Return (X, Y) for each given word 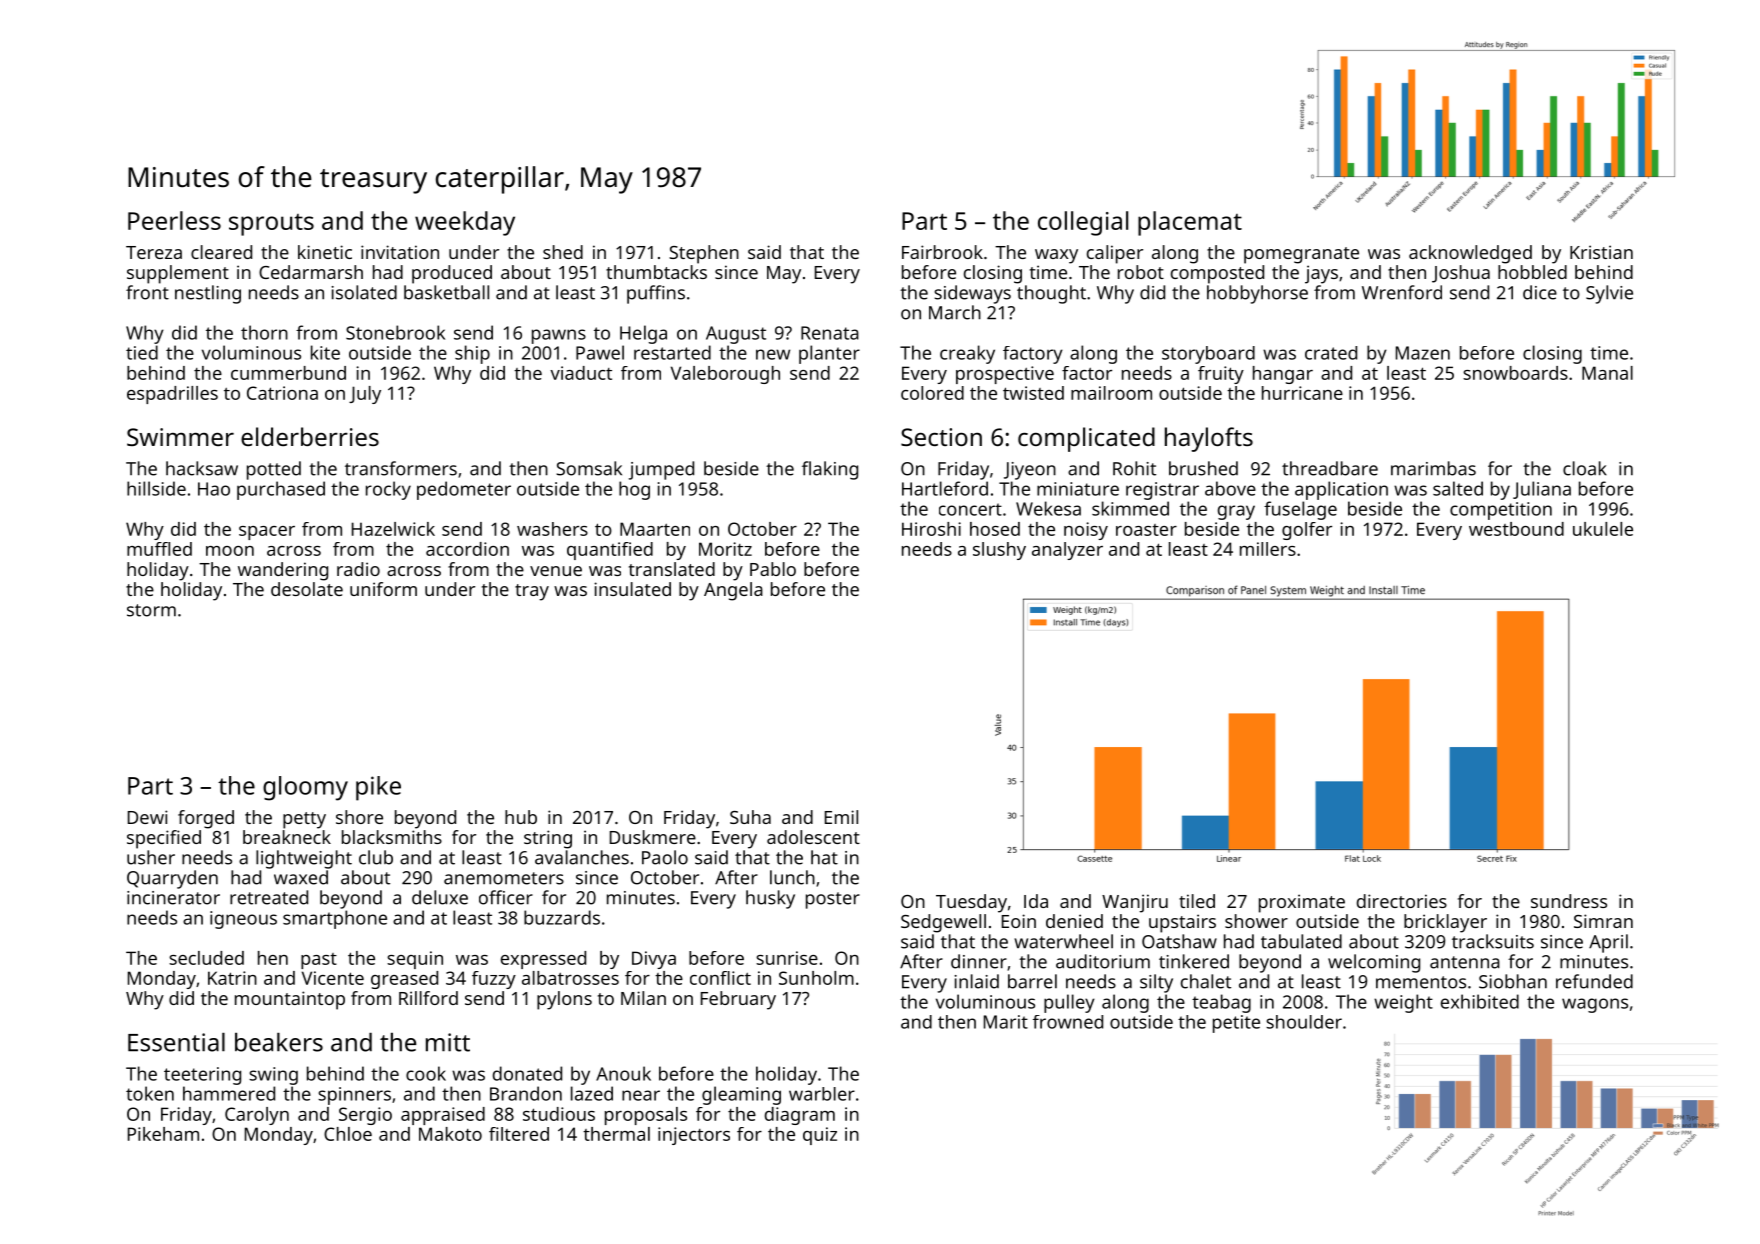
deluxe (440, 897)
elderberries (310, 436)
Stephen (704, 254)
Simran (1603, 921)
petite (1236, 1024)
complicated (1086, 439)
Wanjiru (1135, 903)
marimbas (1433, 468)
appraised (443, 1116)
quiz (820, 1136)
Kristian (1601, 252)
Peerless (174, 220)
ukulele (1603, 529)
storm (151, 610)
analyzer (1067, 551)
